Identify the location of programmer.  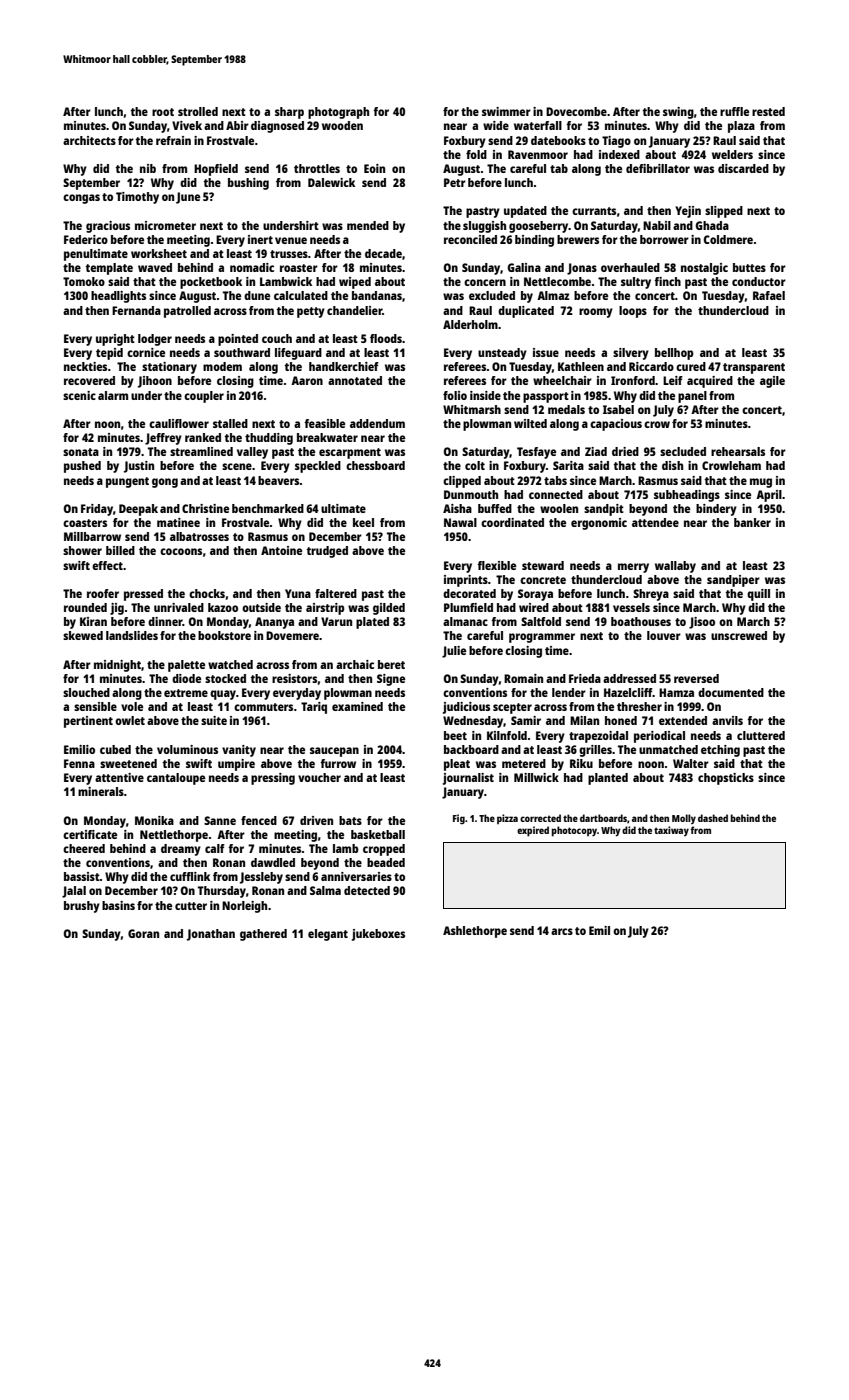
(542, 638).
